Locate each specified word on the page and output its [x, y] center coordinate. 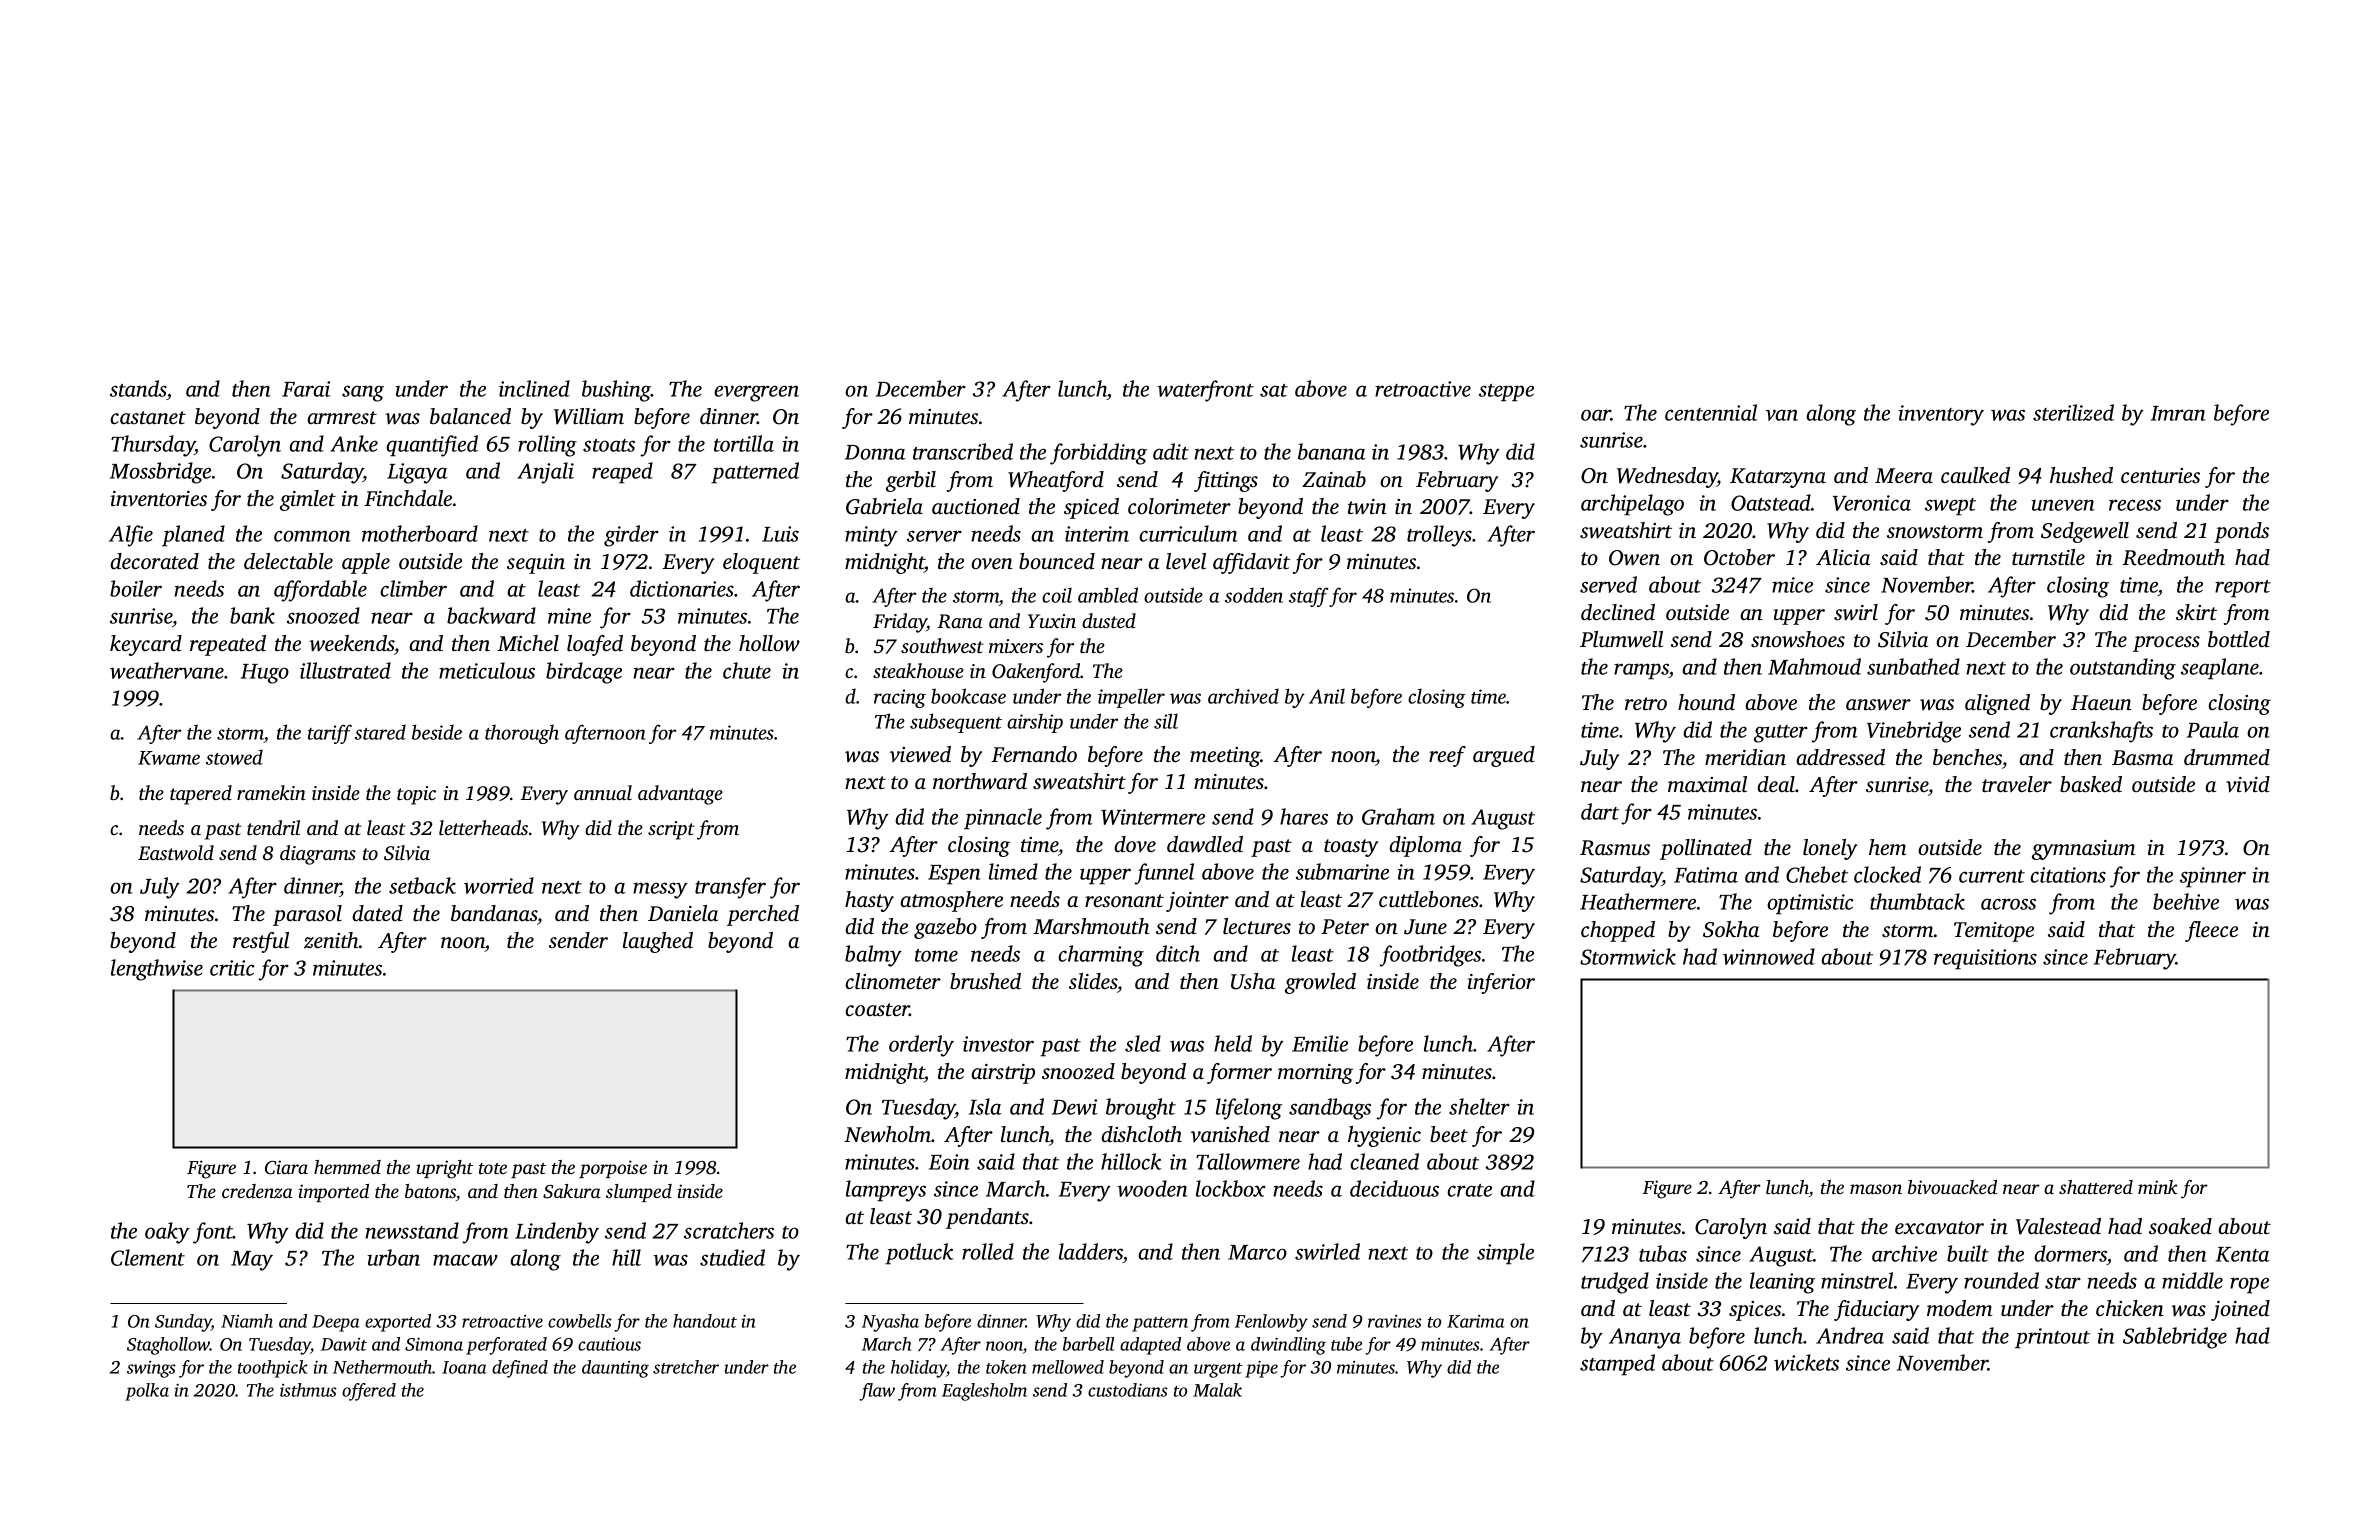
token [1006, 1367]
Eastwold [176, 852]
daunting [615, 1369]
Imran [2178, 413]
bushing [616, 391]
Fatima [1706, 875]
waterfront [1205, 391]
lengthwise [157, 970]
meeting [1225, 757]
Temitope [1994, 932]
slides [1093, 981]
